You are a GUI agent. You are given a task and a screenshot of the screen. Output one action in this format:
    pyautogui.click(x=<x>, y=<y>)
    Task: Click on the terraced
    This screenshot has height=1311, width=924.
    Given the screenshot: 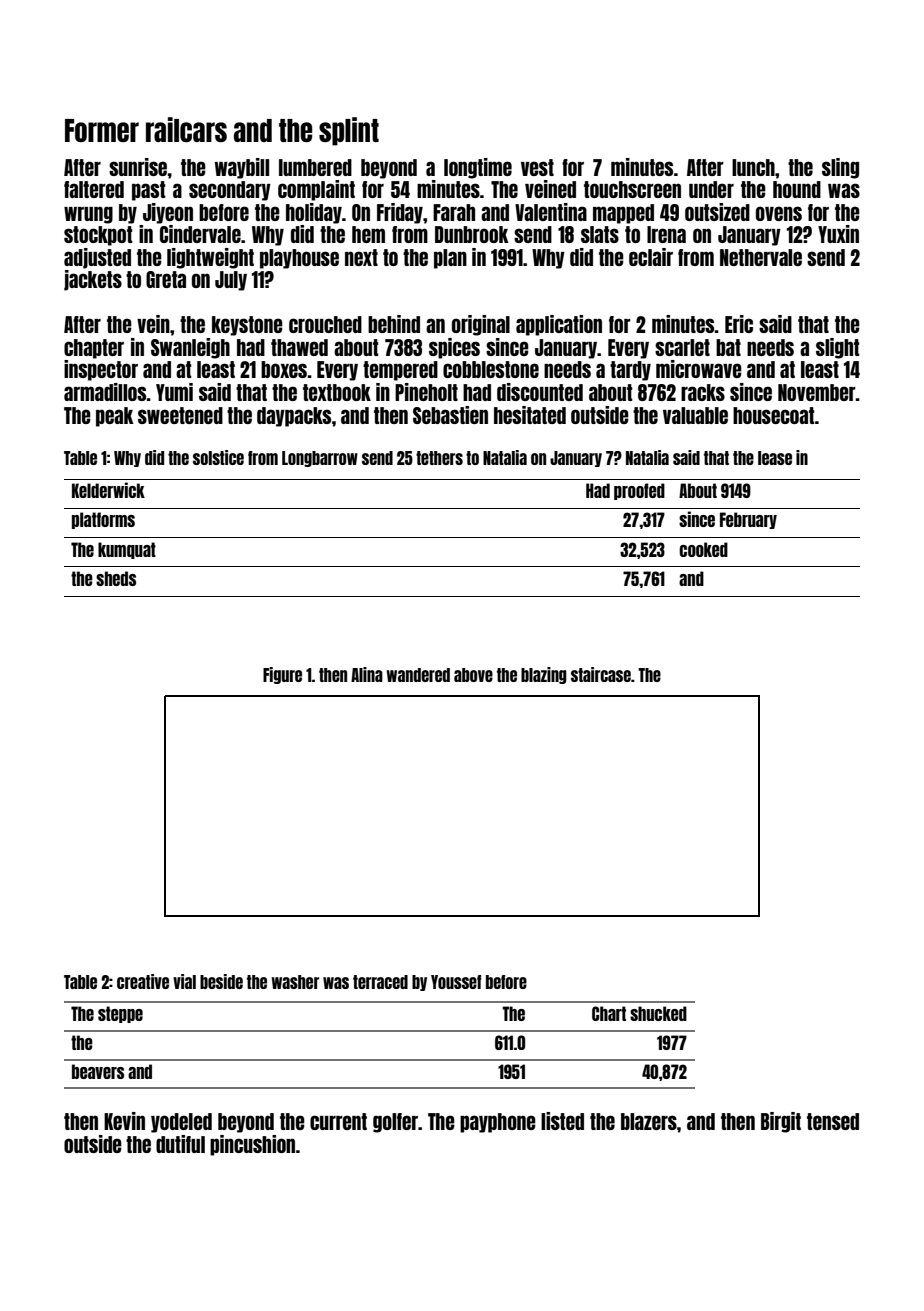 What is the action you would take?
    pyautogui.click(x=380, y=982)
